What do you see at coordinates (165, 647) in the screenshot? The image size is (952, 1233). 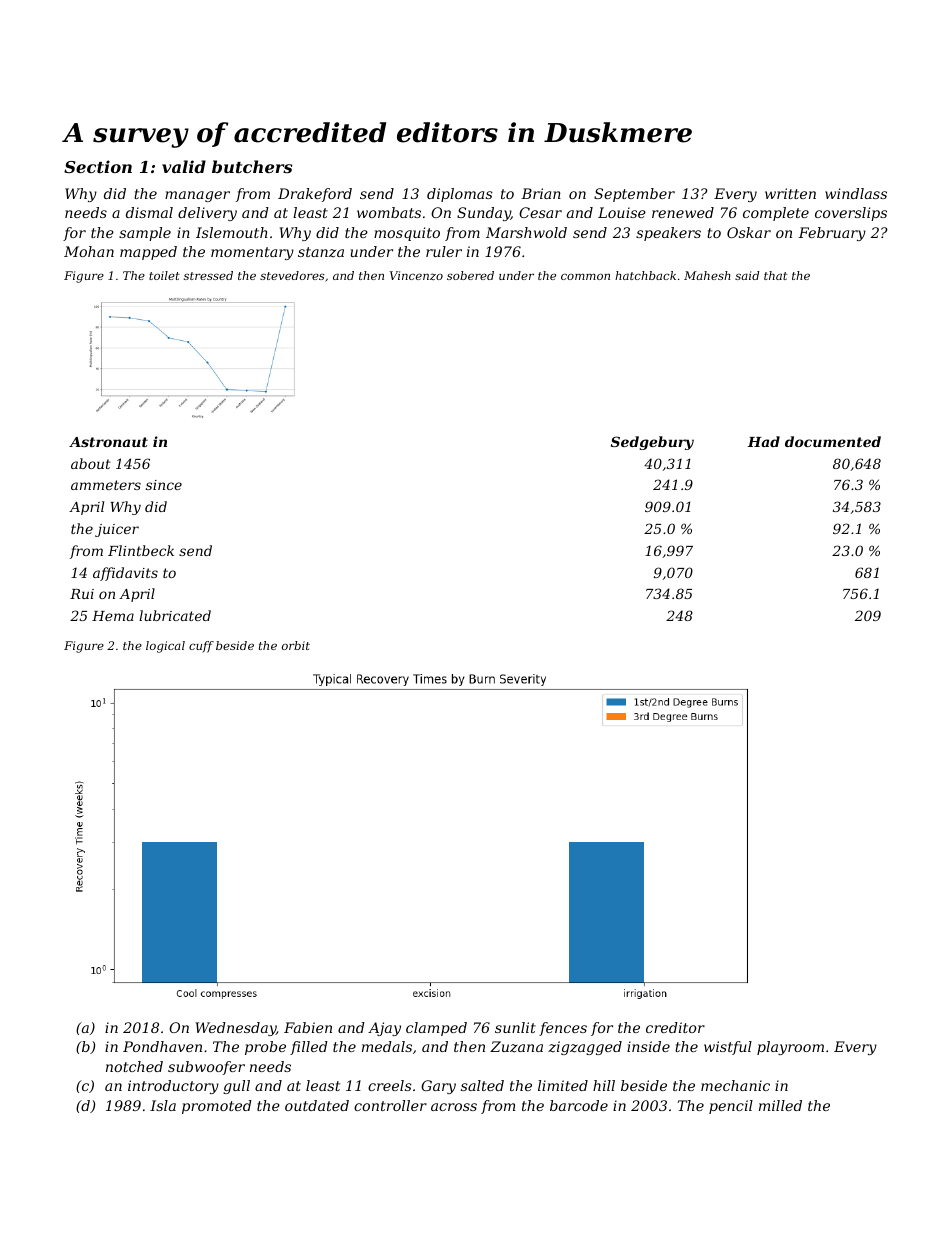 I see `logical` at bounding box center [165, 647].
